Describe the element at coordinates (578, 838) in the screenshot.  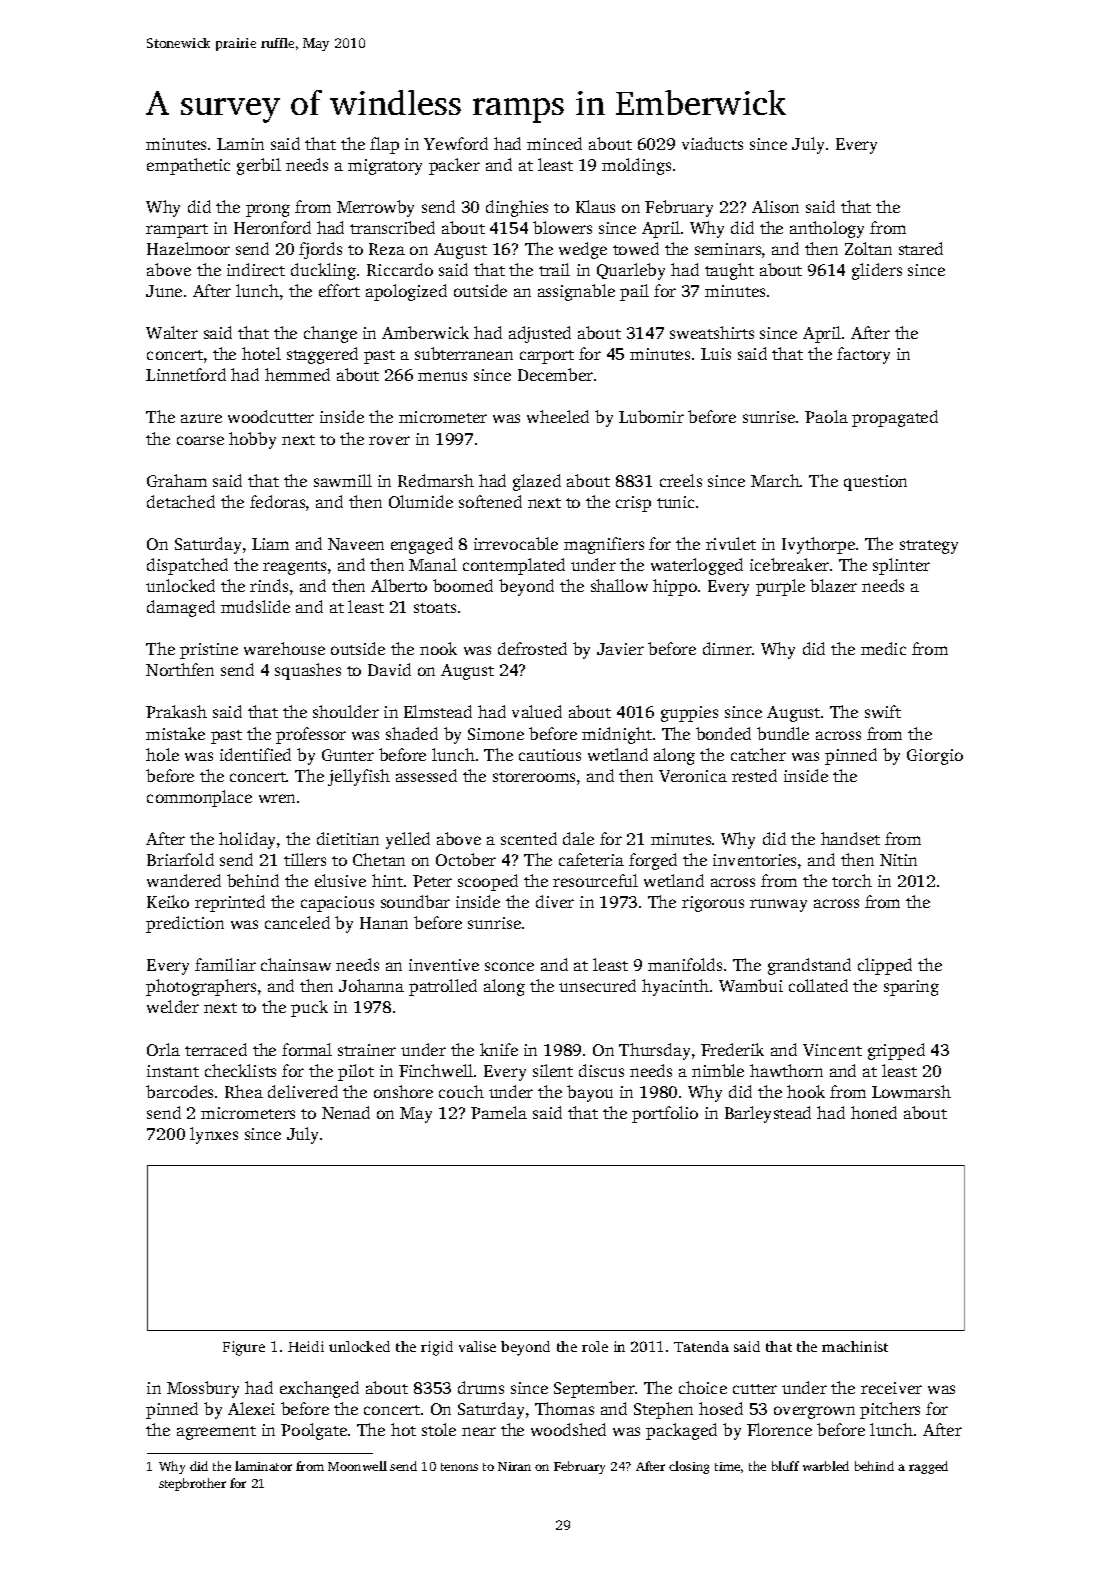
I see `dale` at that location.
